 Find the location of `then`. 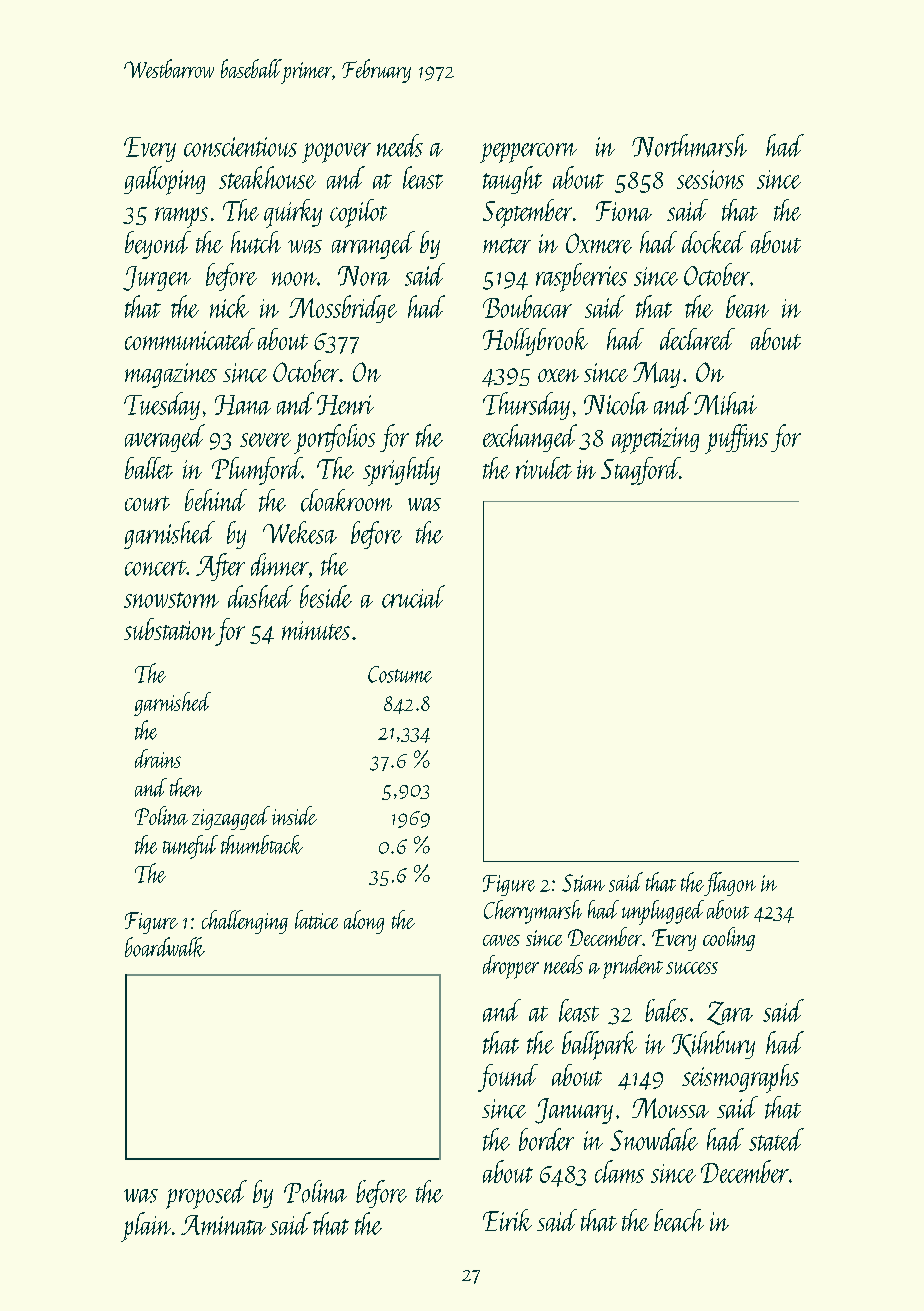

then is located at coordinates (186, 787).
